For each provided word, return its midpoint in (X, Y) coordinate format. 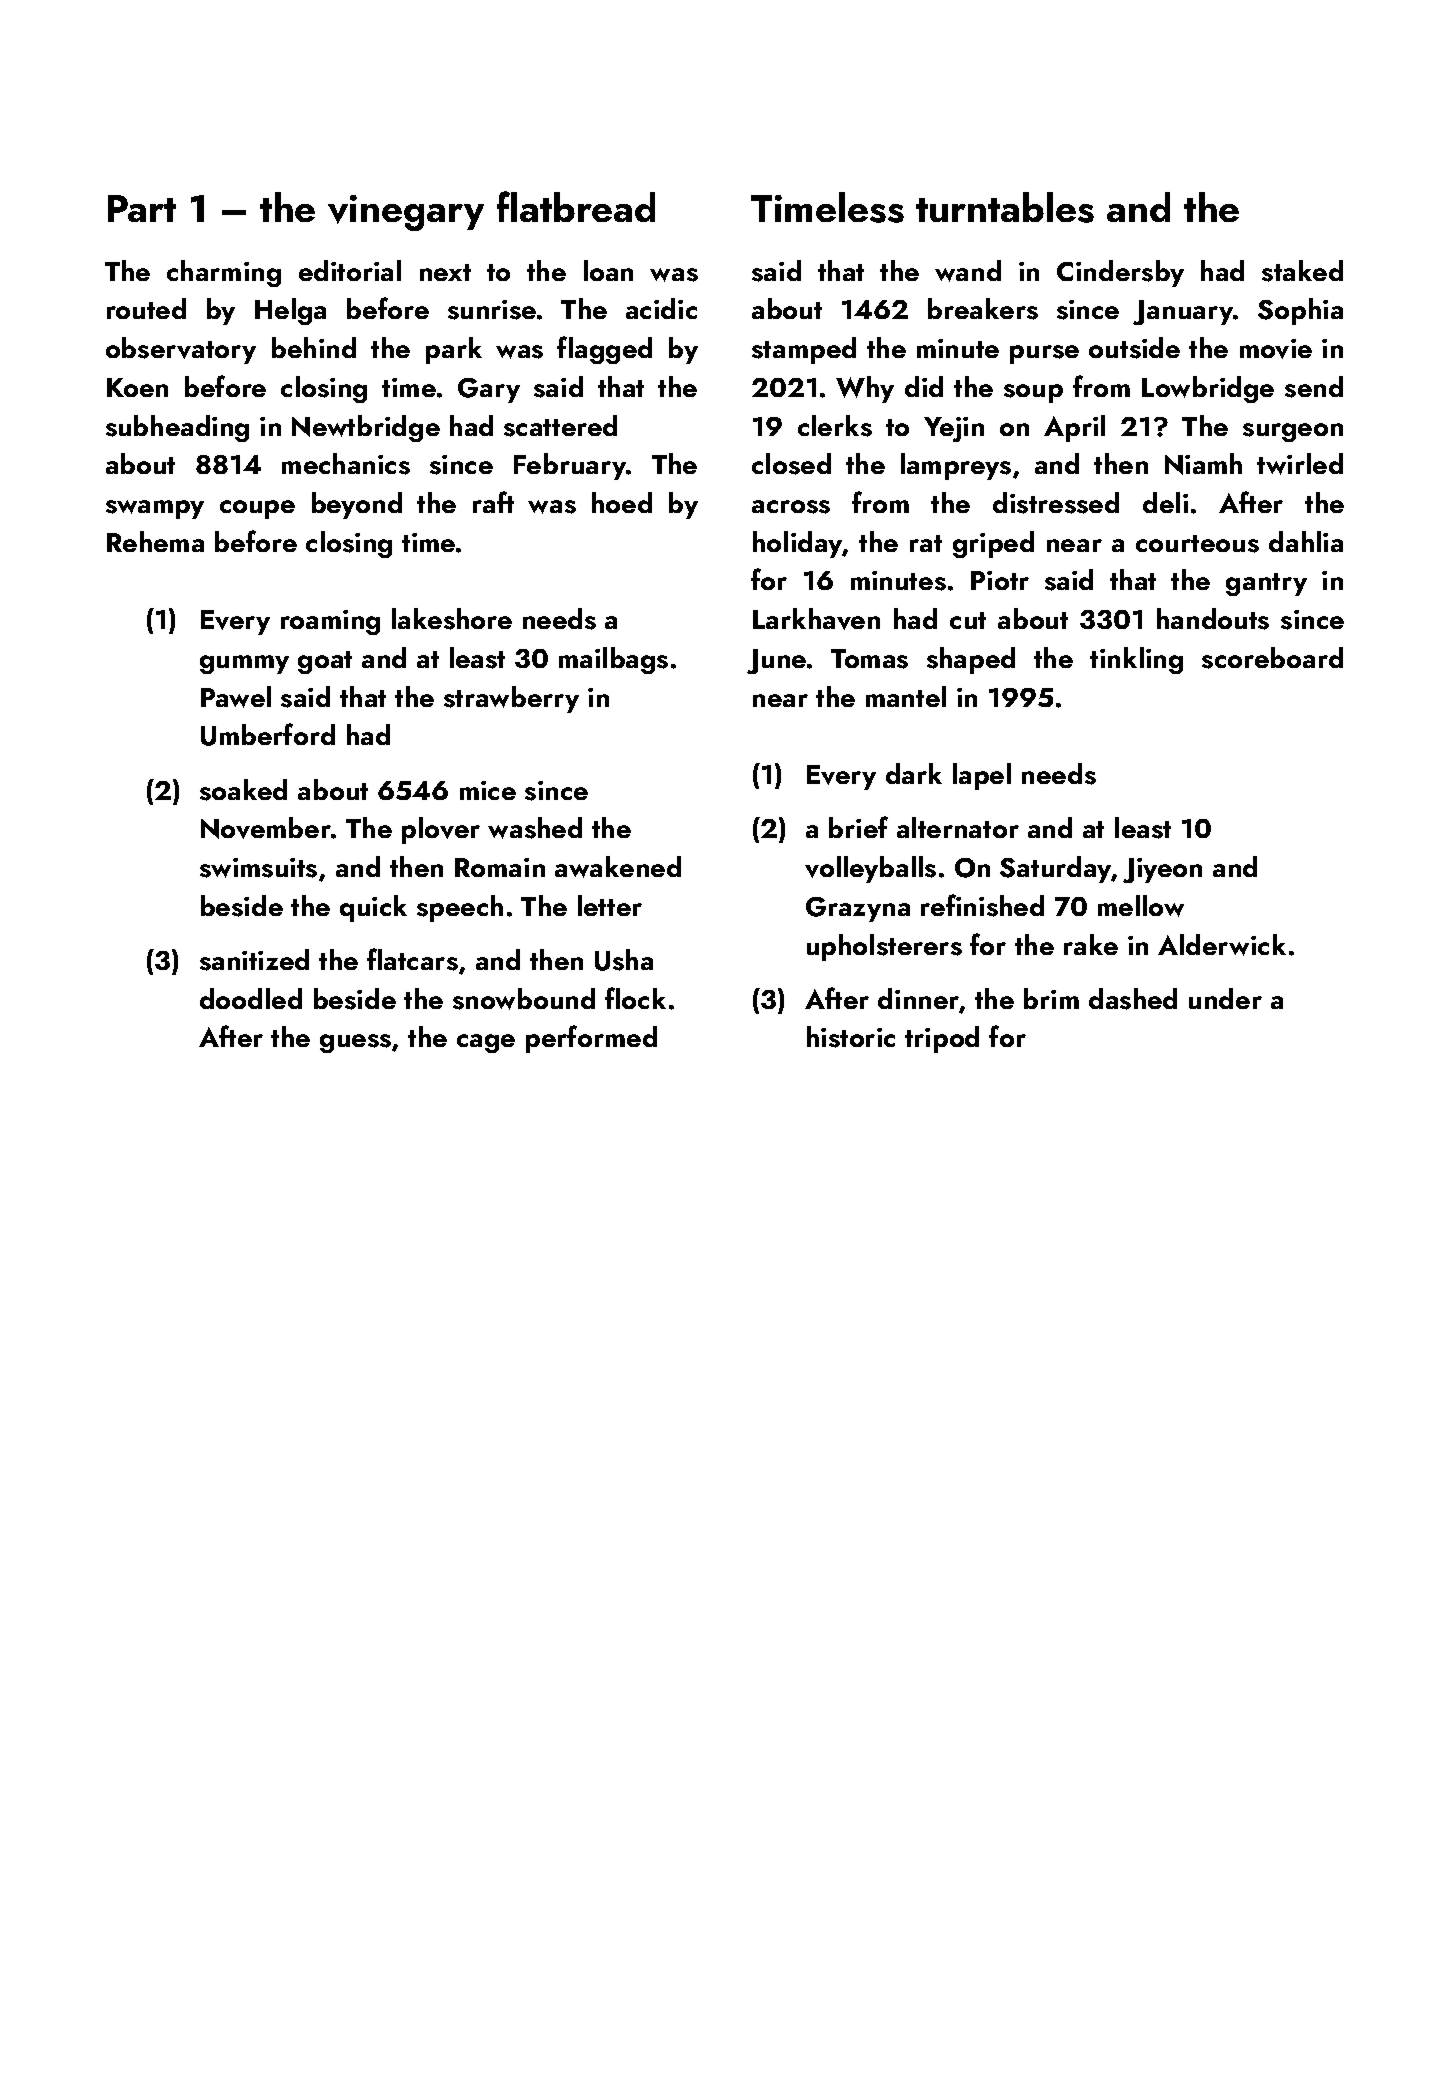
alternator (958, 827)
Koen (137, 387)
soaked (243, 790)
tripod (942, 1039)
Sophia (1300, 311)
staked (1302, 271)
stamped (804, 350)
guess (355, 1043)
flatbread (576, 206)
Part (142, 208)
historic (851, 1037)
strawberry (511, 699)
